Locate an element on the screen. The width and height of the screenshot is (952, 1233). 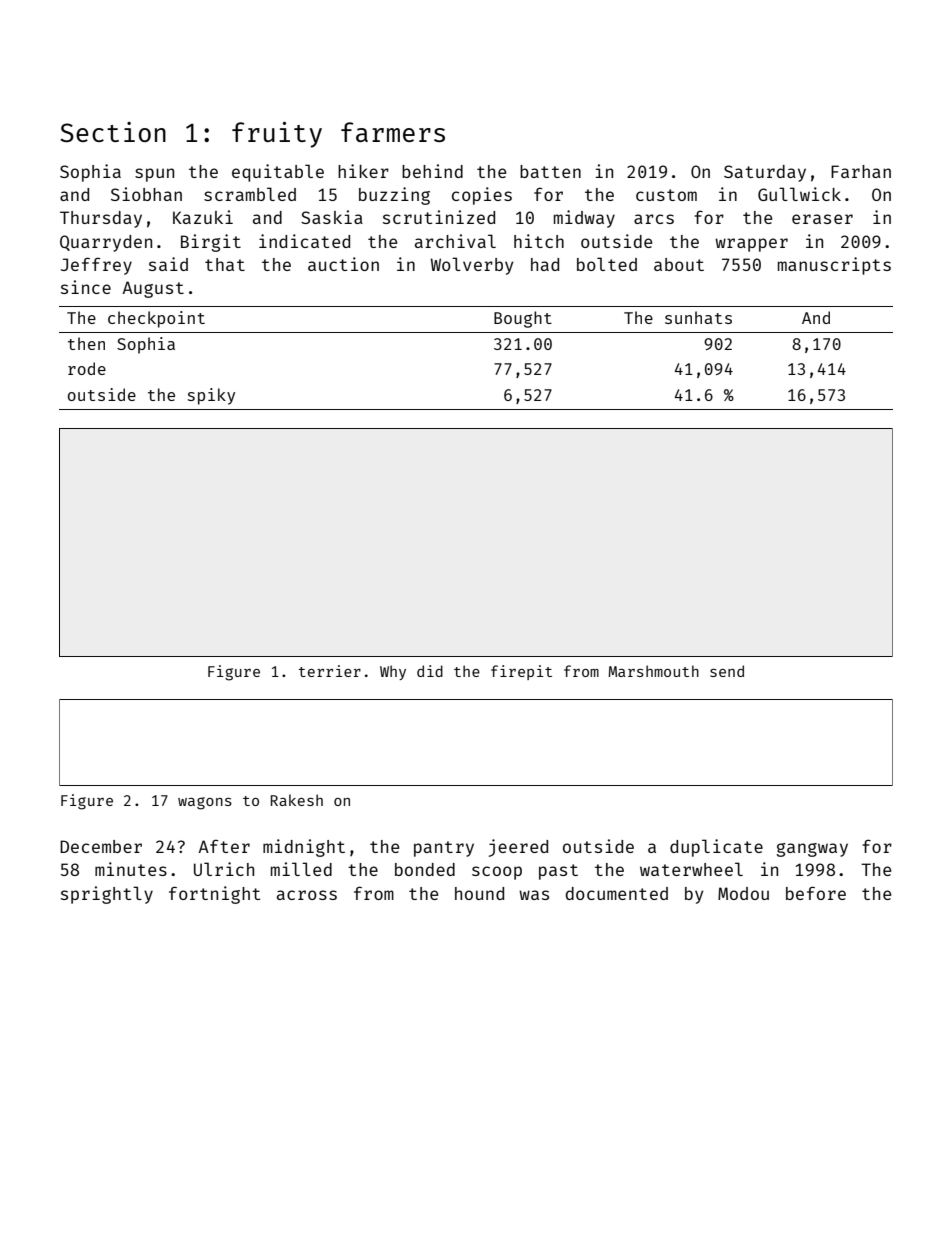
Farhan is located at coordinates (861, 171).
